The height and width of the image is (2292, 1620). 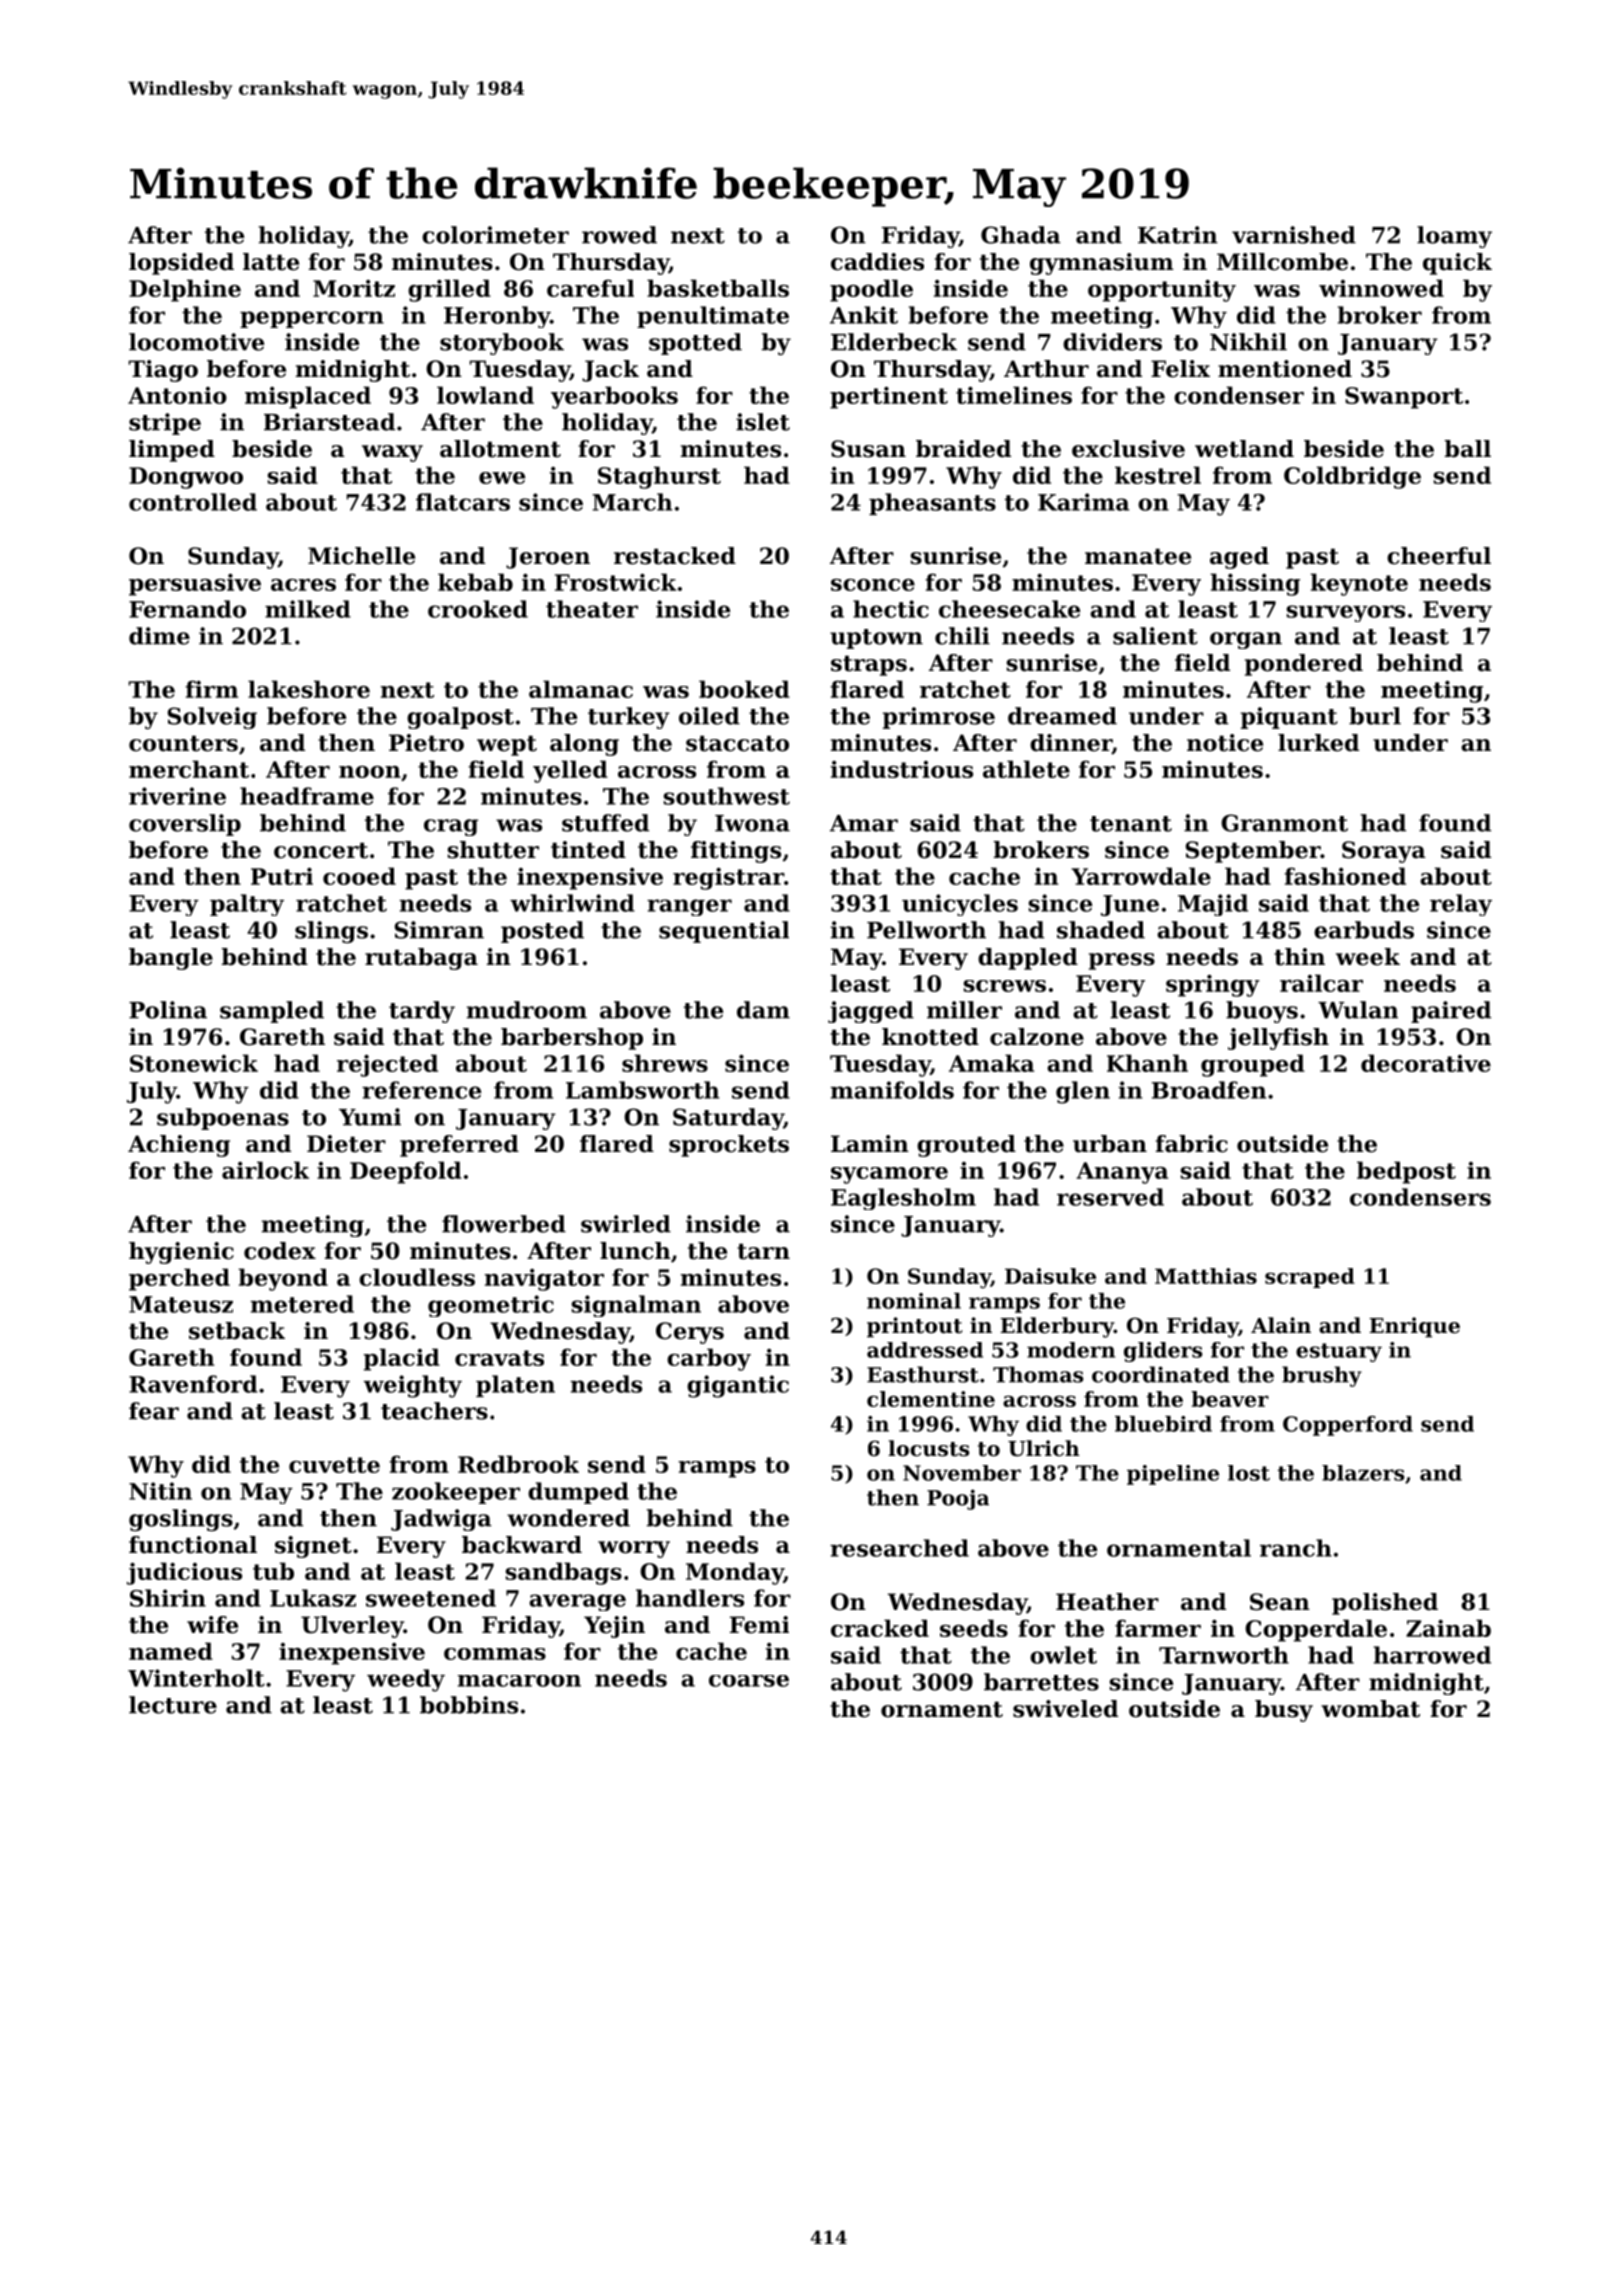 I want to click on caddies, so click(x=877, y=262).
